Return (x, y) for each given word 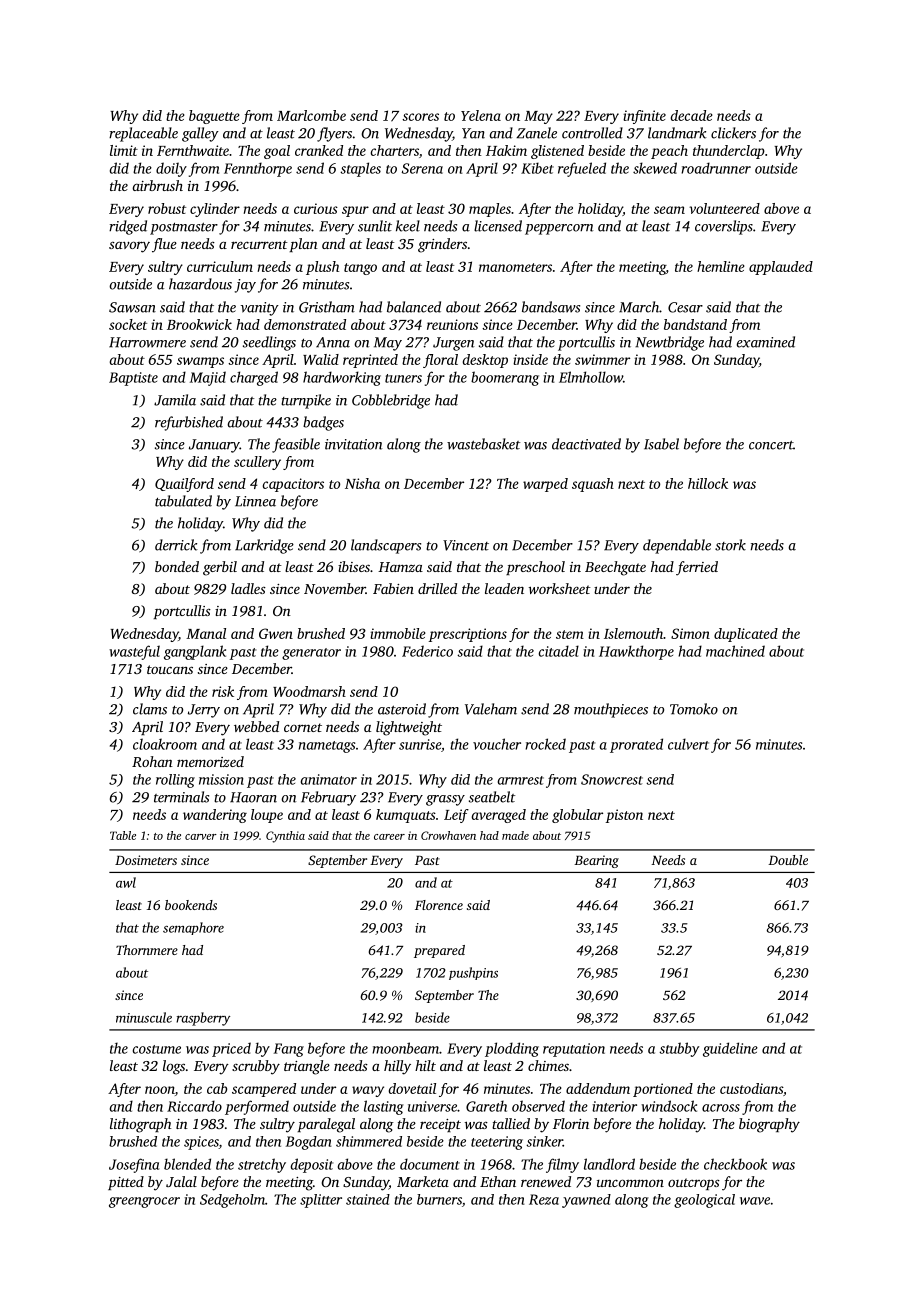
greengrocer (144, 1202)
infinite (644, 117)
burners (439, 1199)
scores (420, 117)
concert (771, 445)
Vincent (466, 545)
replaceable (143, 134)
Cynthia (285, 837)
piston (624, 816)
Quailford (184, 485)
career (389, 837)
